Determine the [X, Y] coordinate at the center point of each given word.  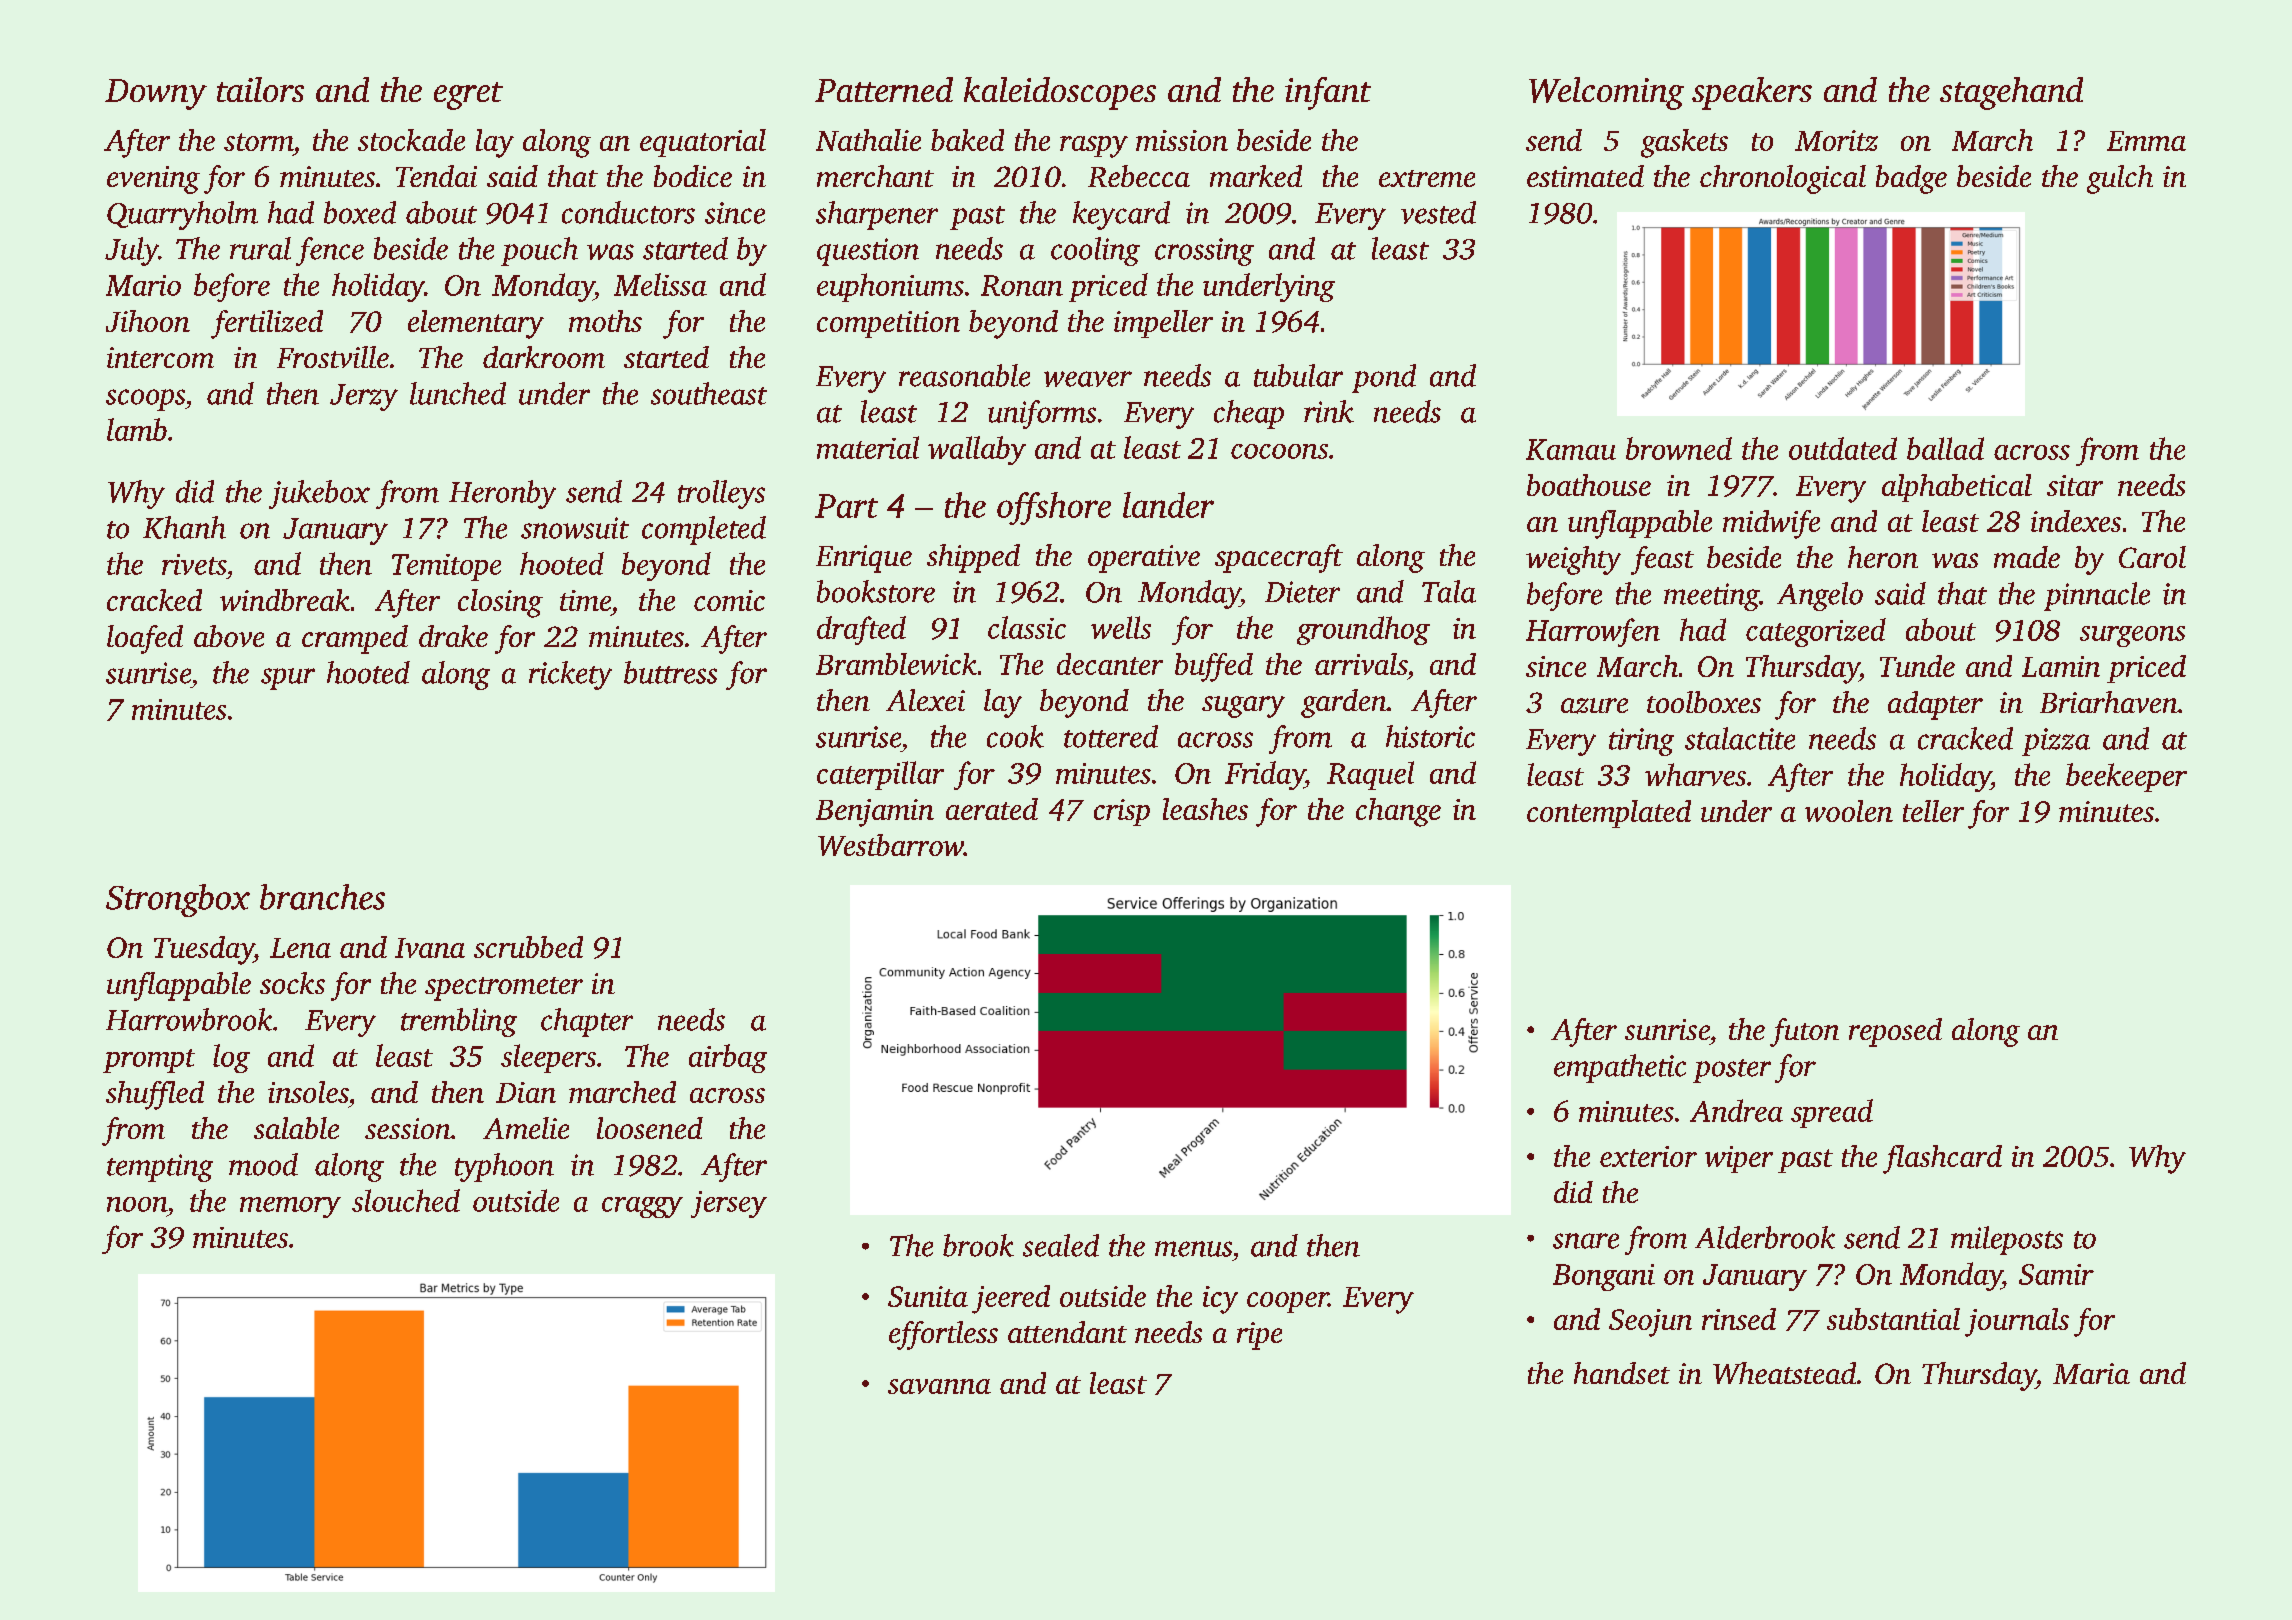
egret [468, 96]
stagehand [2011, 93]
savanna [939, 1386]
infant [1328, 93]
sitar [2075, 485]
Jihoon [148, 321]
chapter [587, 1022]
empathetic [1620, 1068]
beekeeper [2126, 777]
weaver [1088, 379]
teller [1933, 811]
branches [322, 897]
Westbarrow [891, 845]
